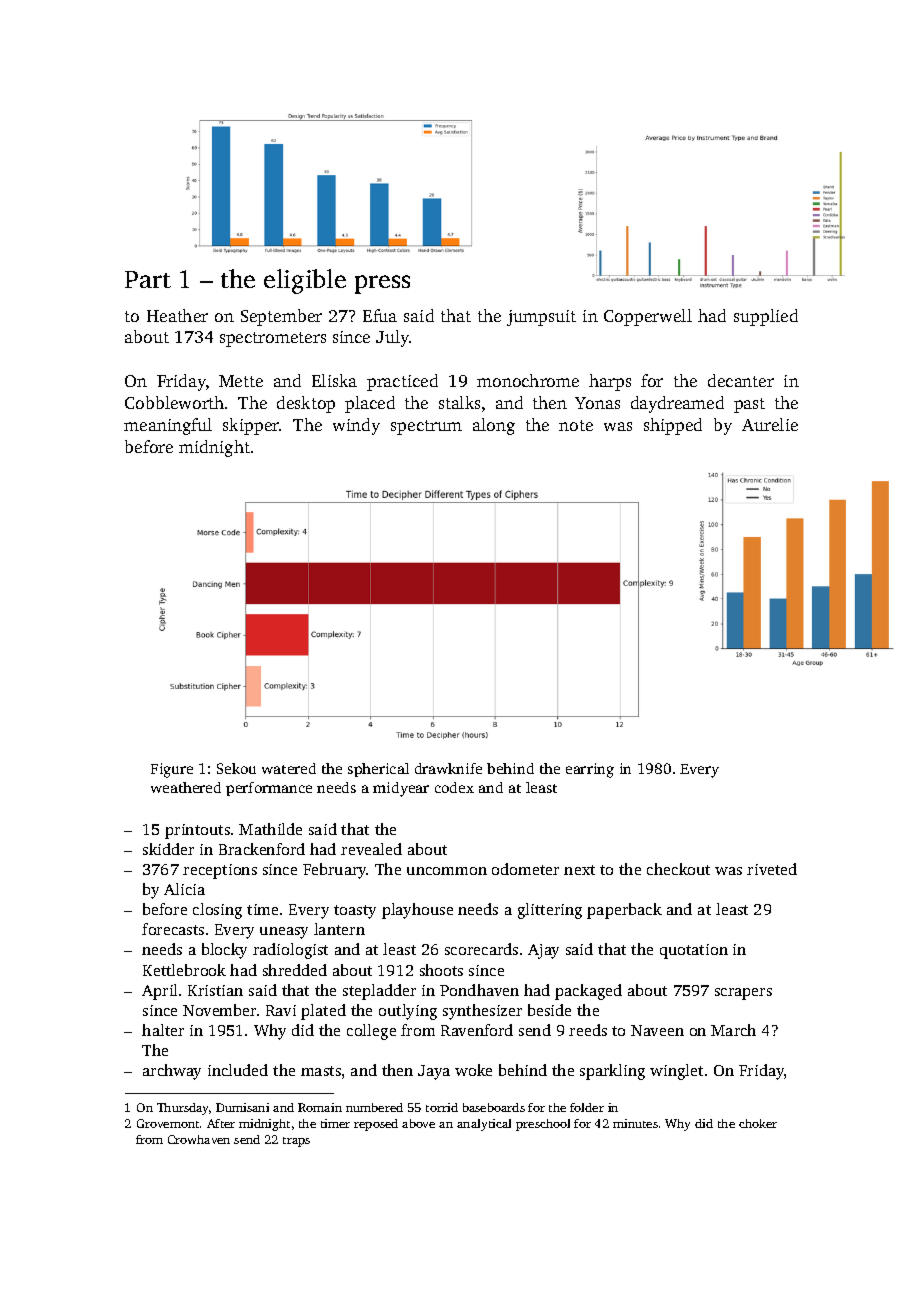 Image resolution: width=924 pixels, height=1311 pixels. Describe the element at coordinates (172, 1072) in the screenshot. I see `archway` at that location.
